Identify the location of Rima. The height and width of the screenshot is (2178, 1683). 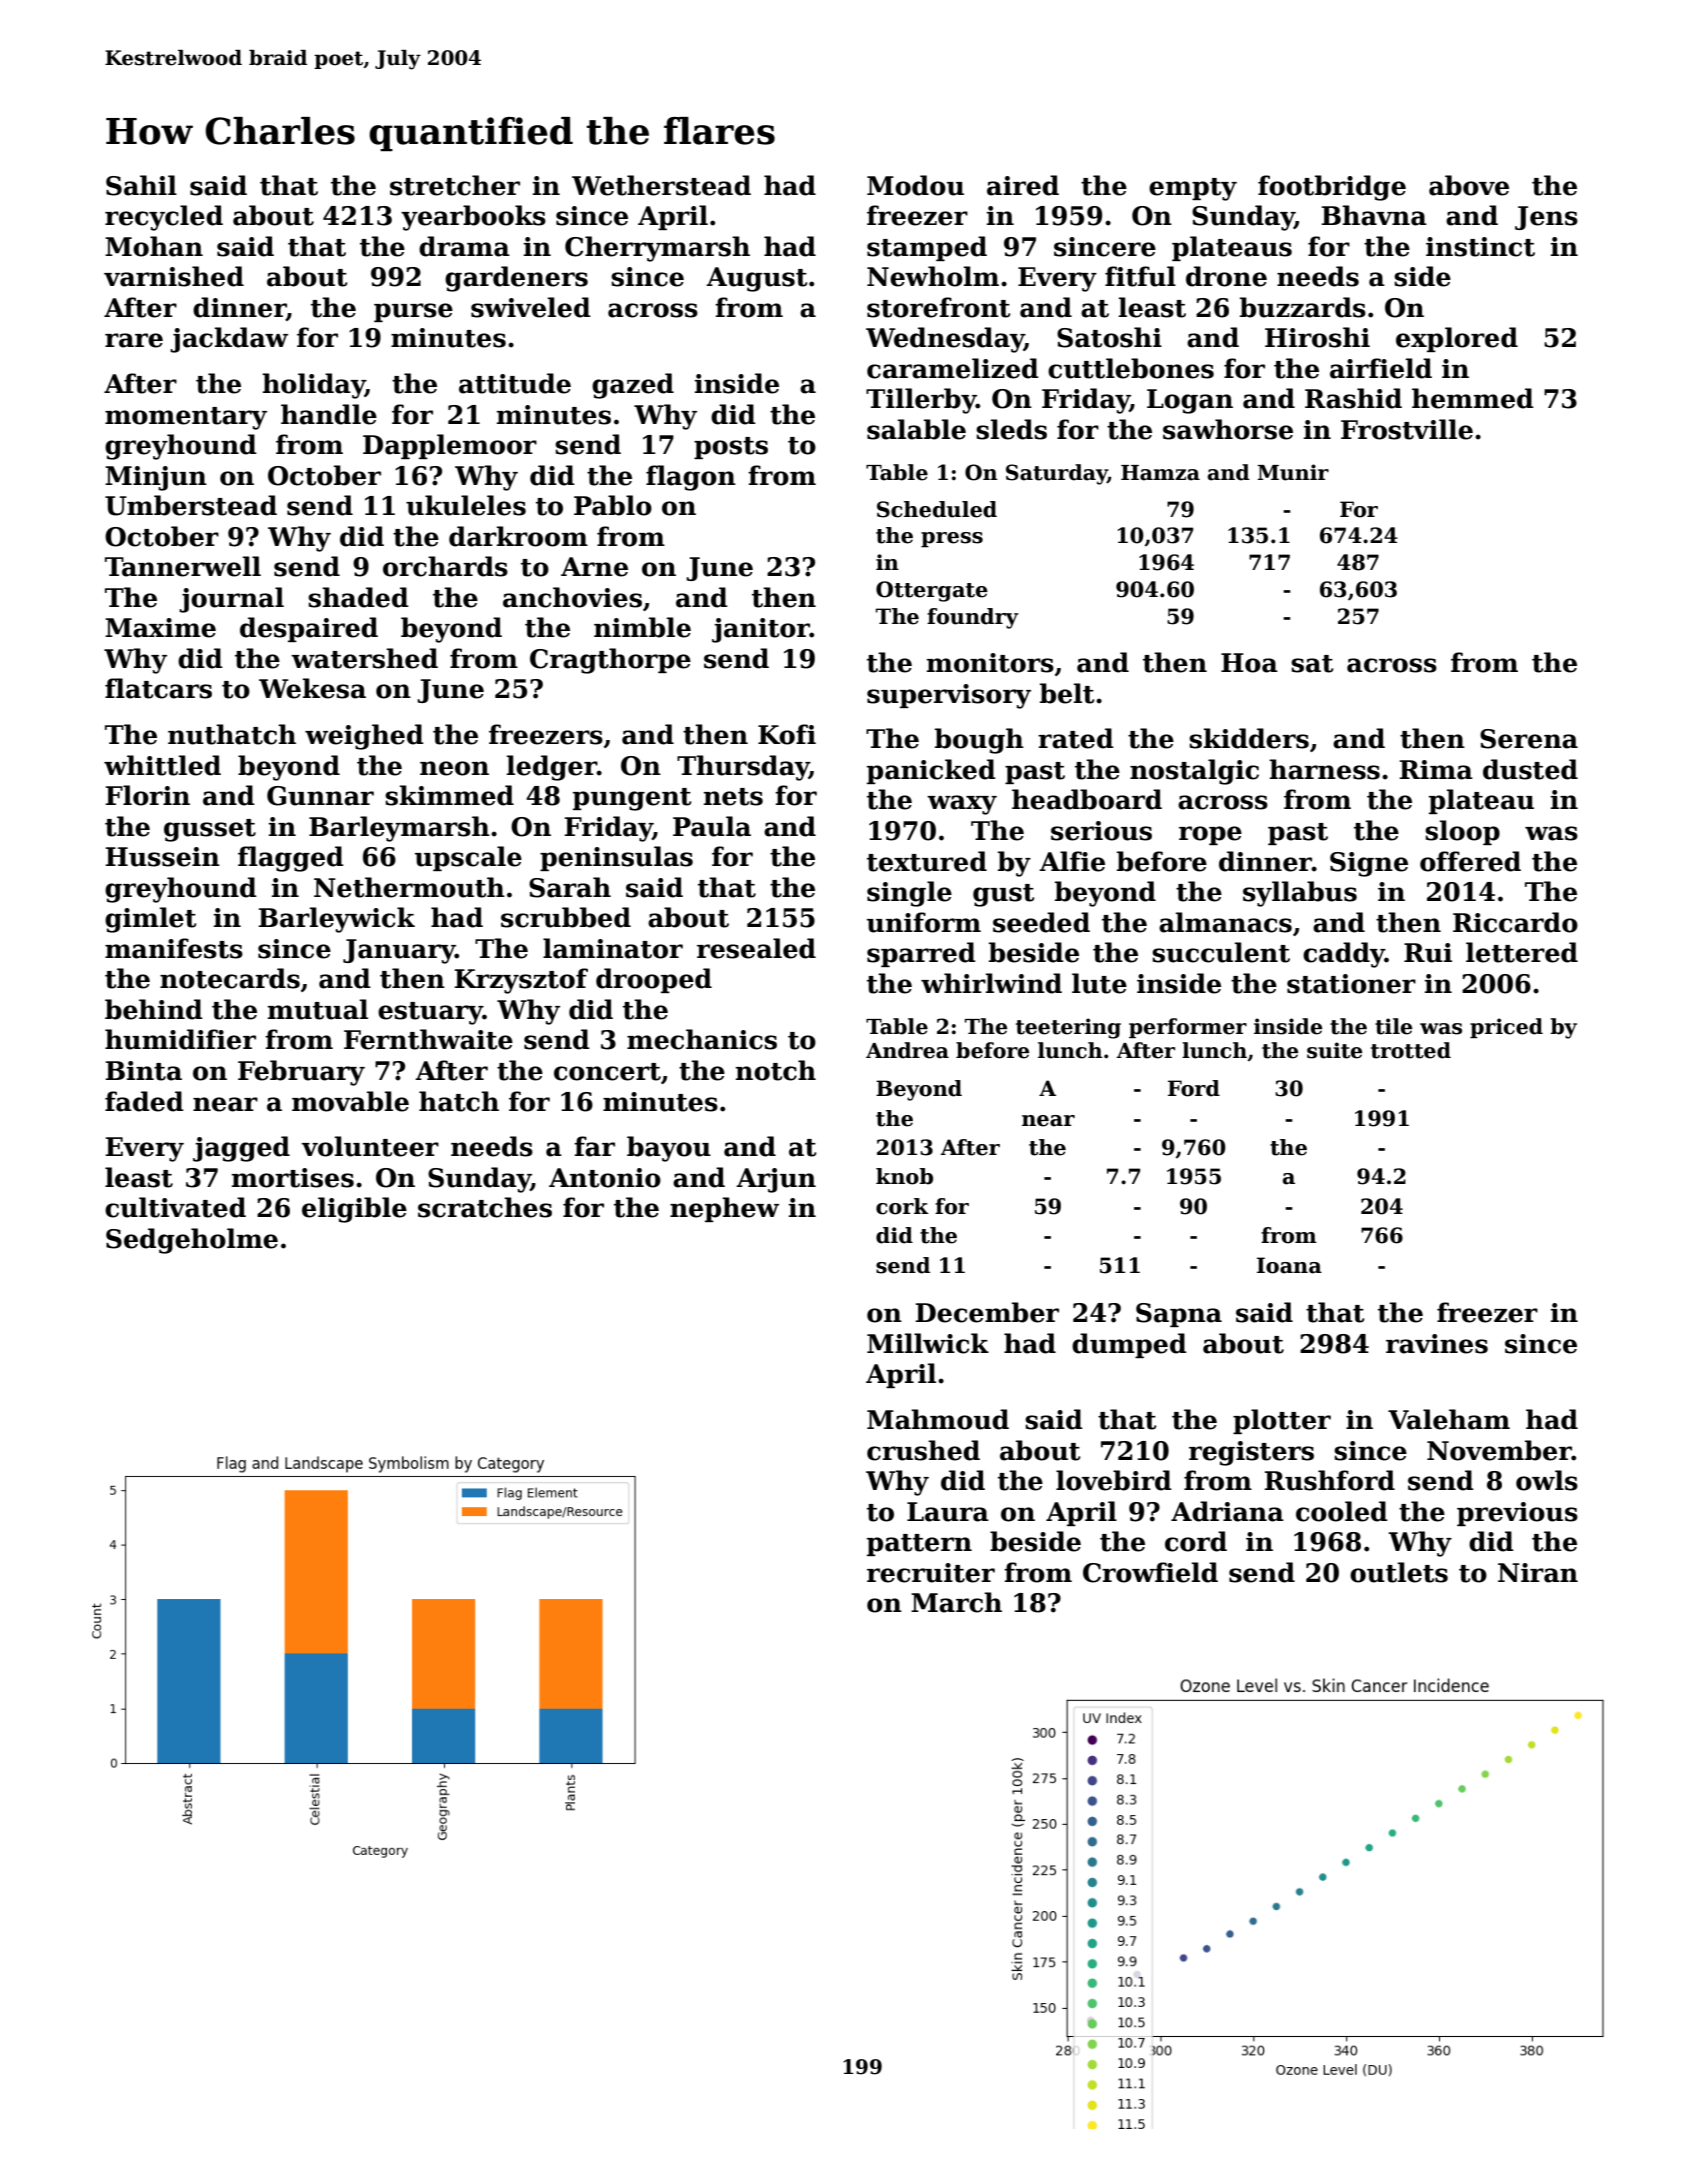
(1436, 770).
